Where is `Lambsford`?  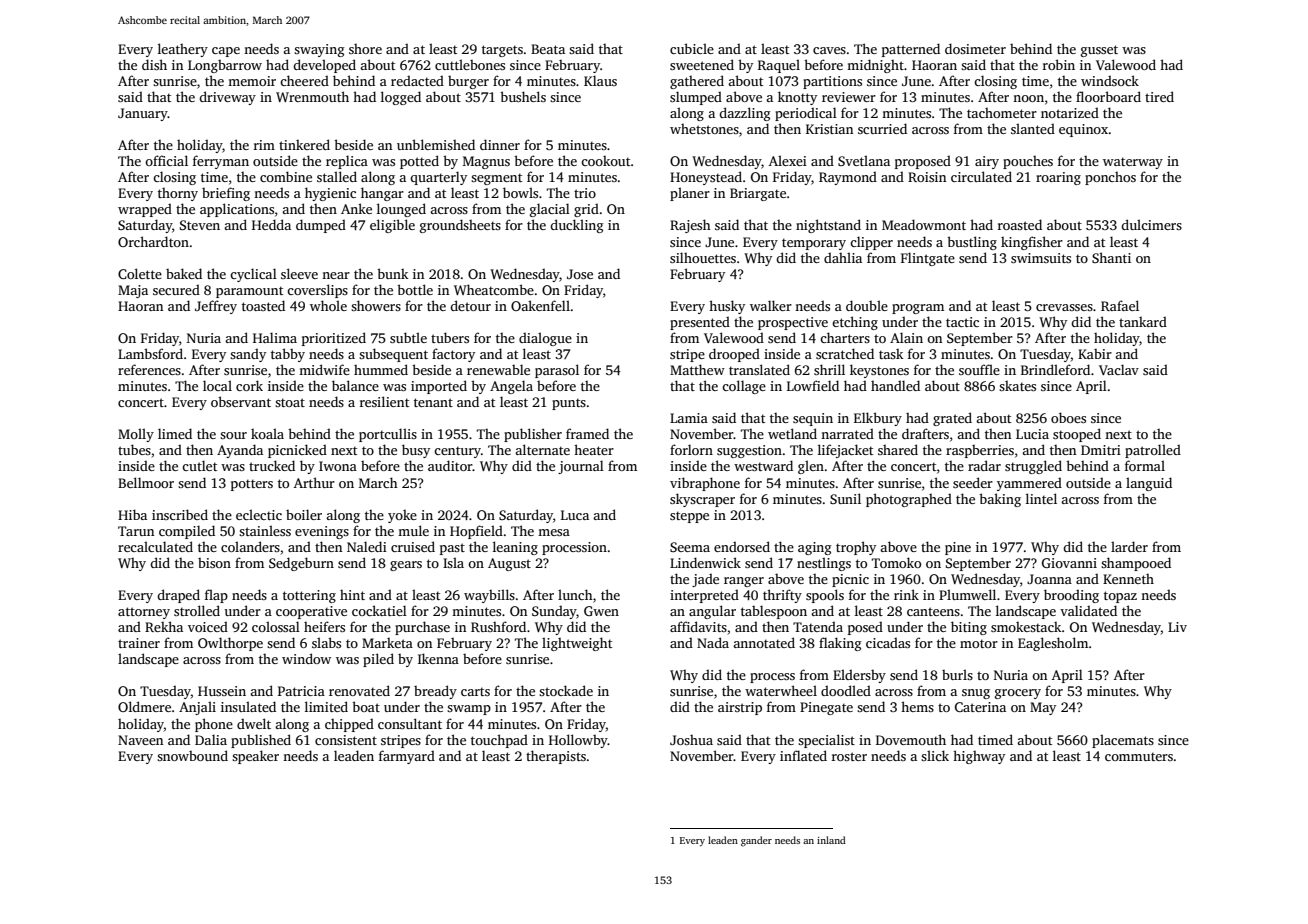 Lambsford is located at coordinates (150, 353).
